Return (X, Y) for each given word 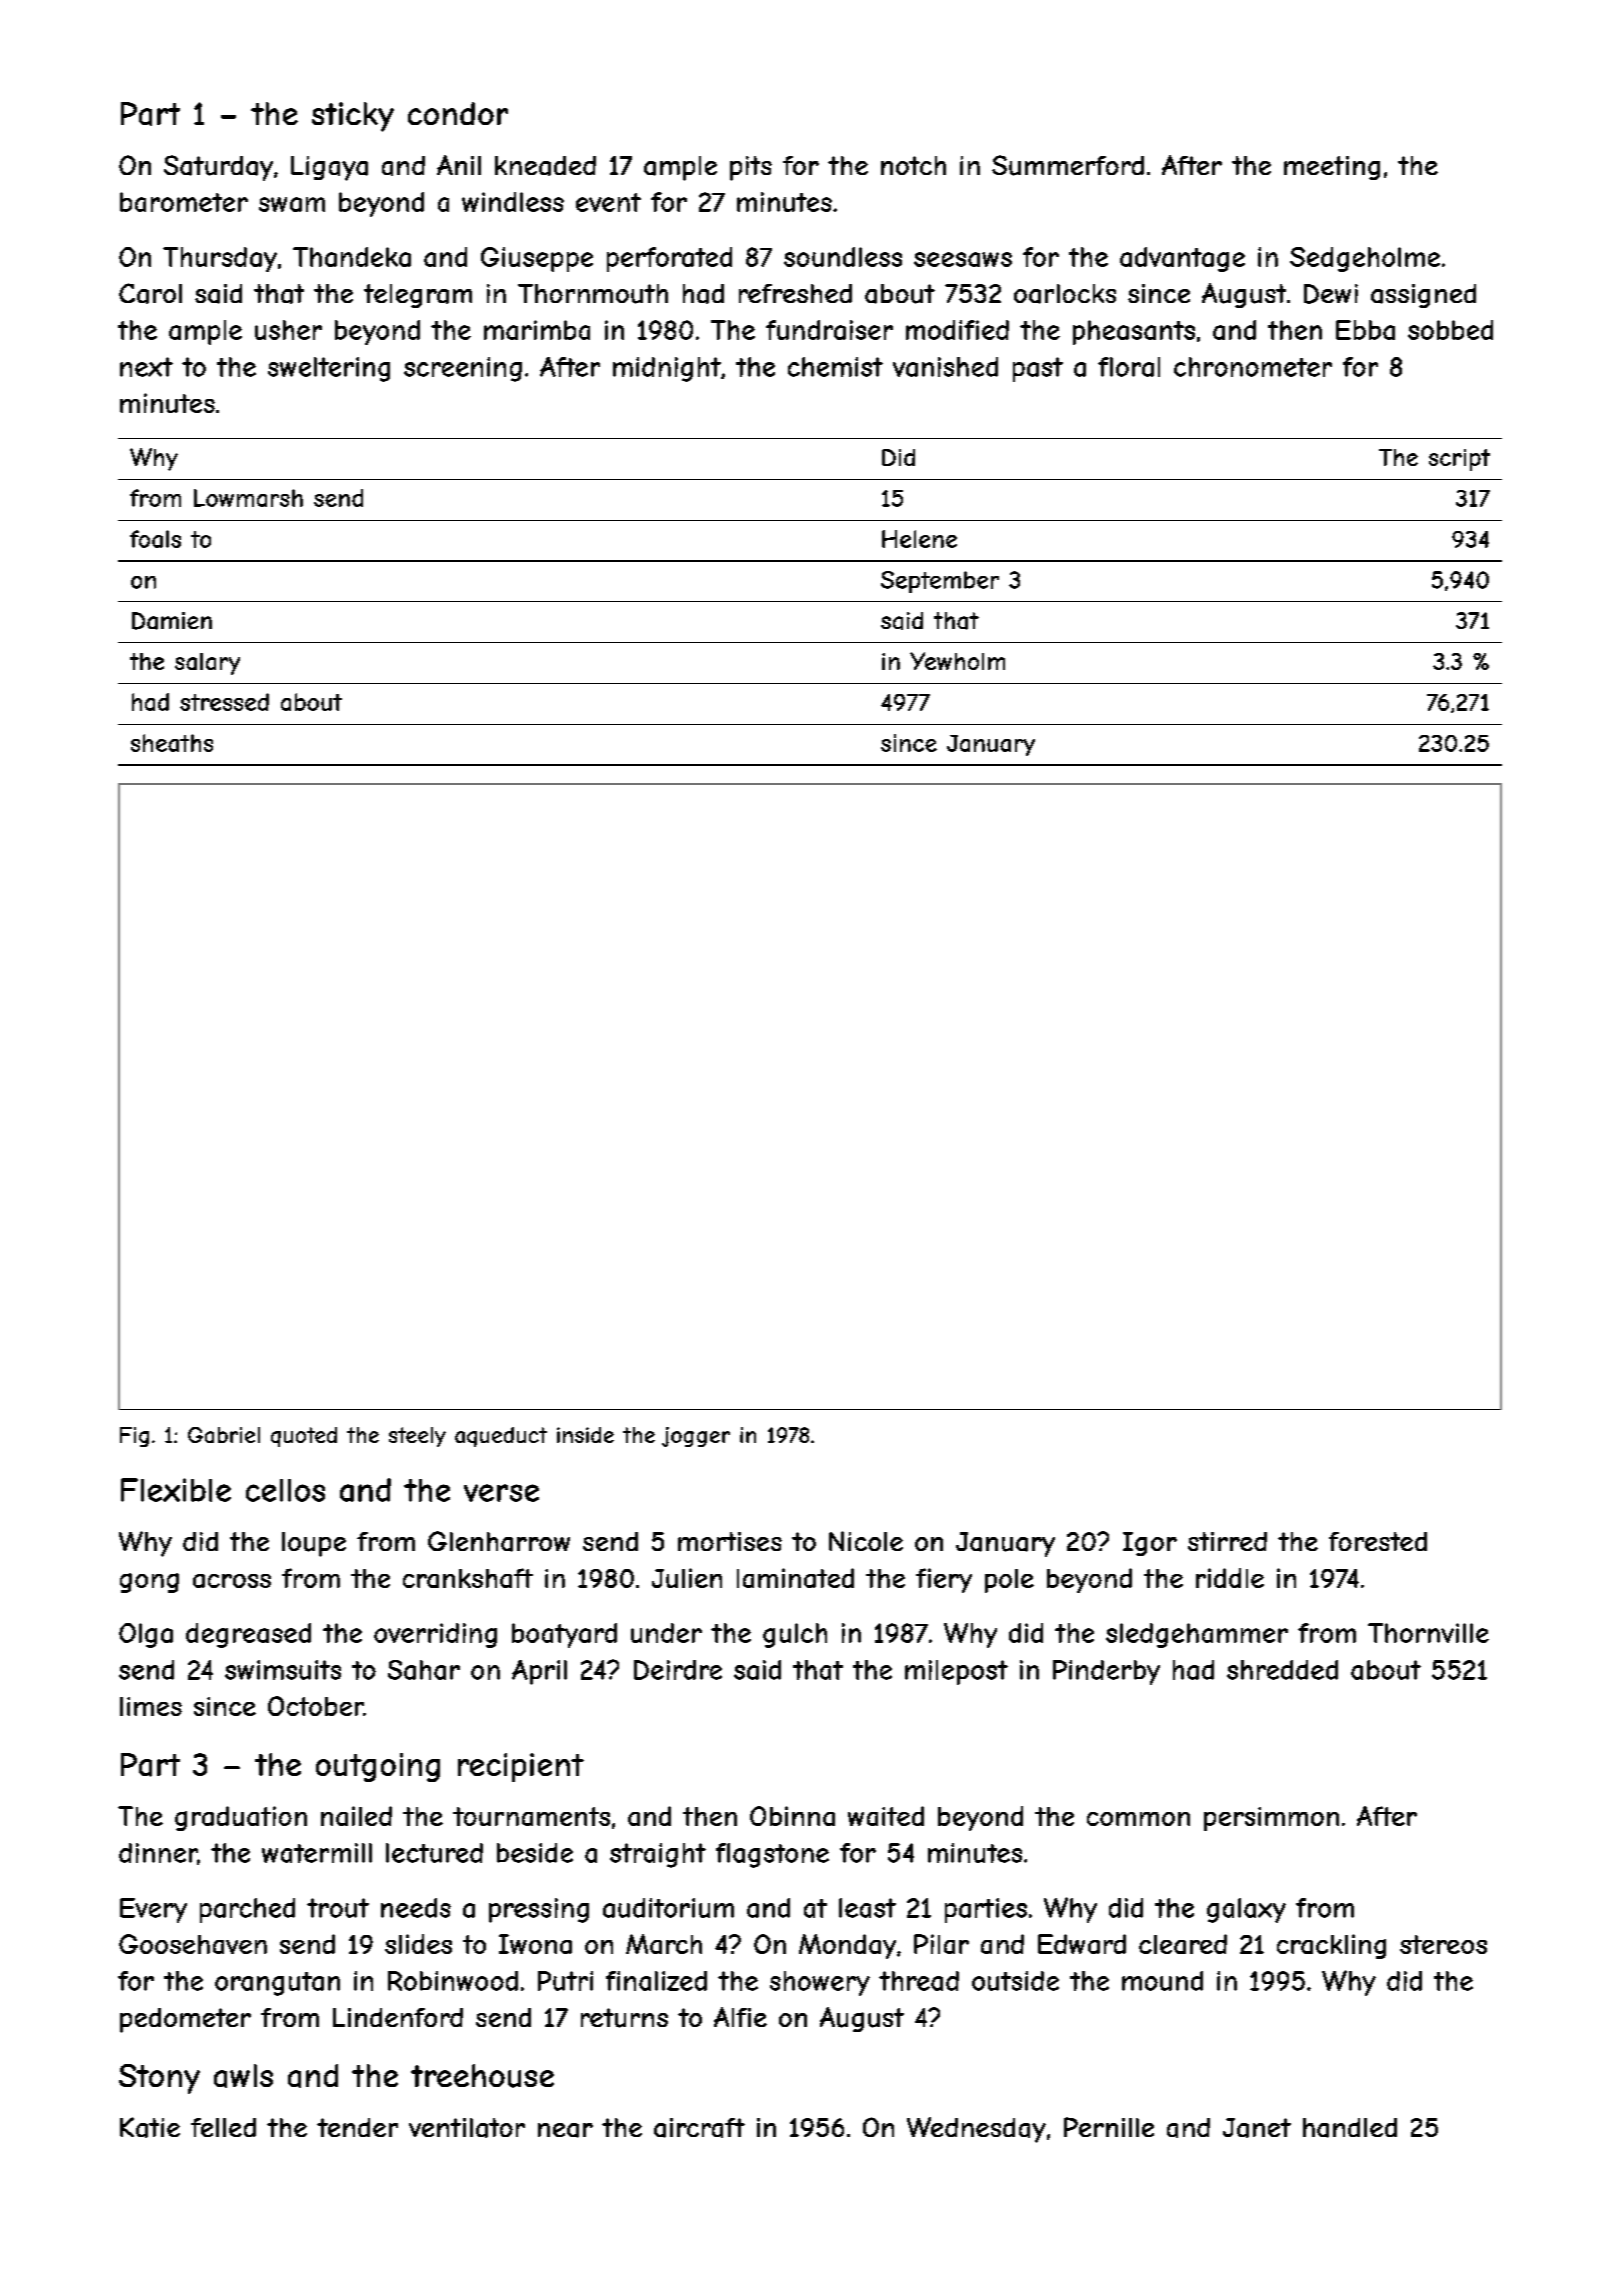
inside (585, 1435)
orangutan (277, 1984)
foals (155, 539)
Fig (134, 1437)
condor (458, 113)
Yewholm (957, 661)
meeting (1332, 168)
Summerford (1068, 165)
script (1459, 460)
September (940, 582)
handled (1350, 2128)
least (867, 1908)
